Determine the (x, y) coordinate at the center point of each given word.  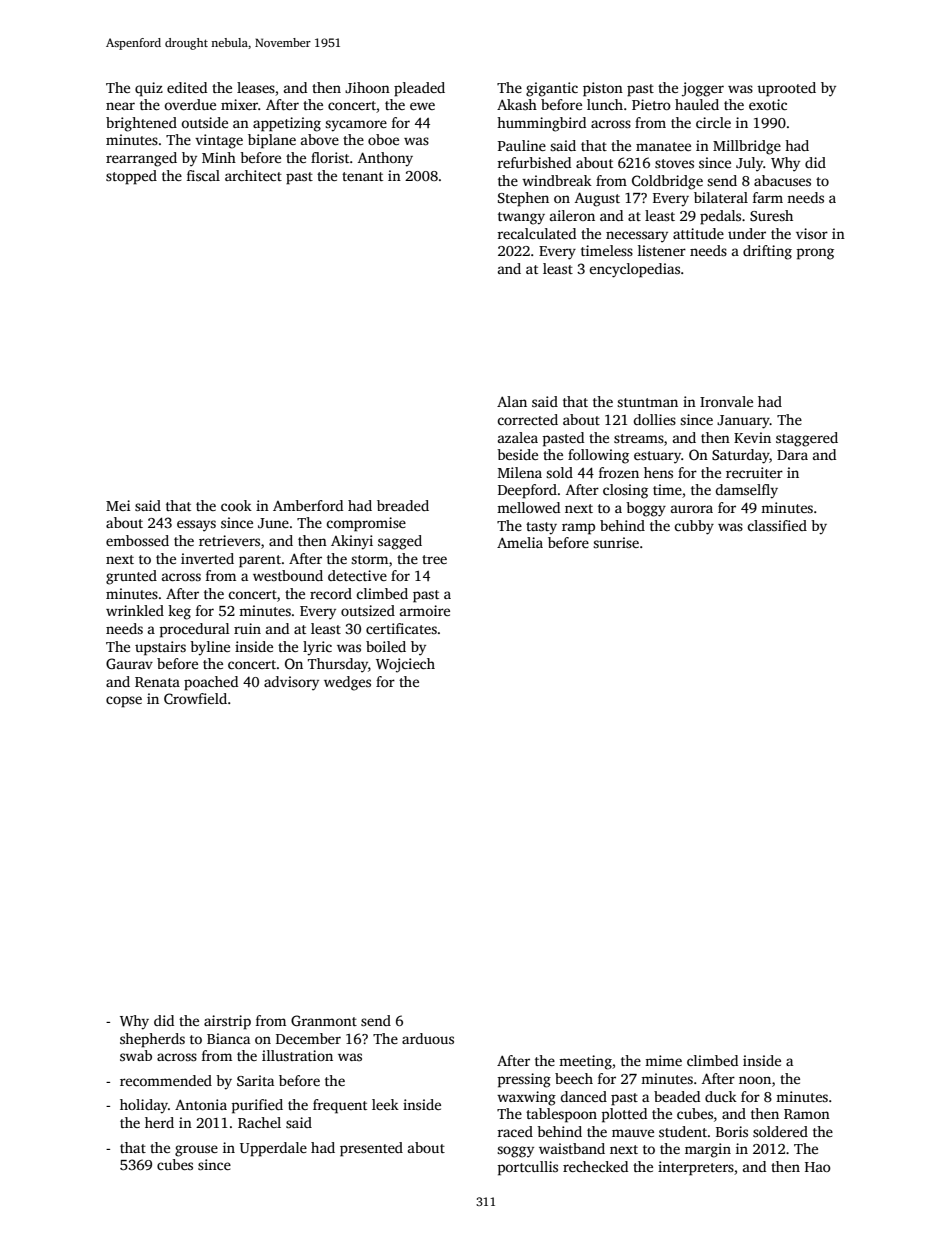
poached (211, 683)
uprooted (786, 89)
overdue (190, 104)
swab (136, 1055)
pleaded (419, 89)
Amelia (520, 542)
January (743, 422)
